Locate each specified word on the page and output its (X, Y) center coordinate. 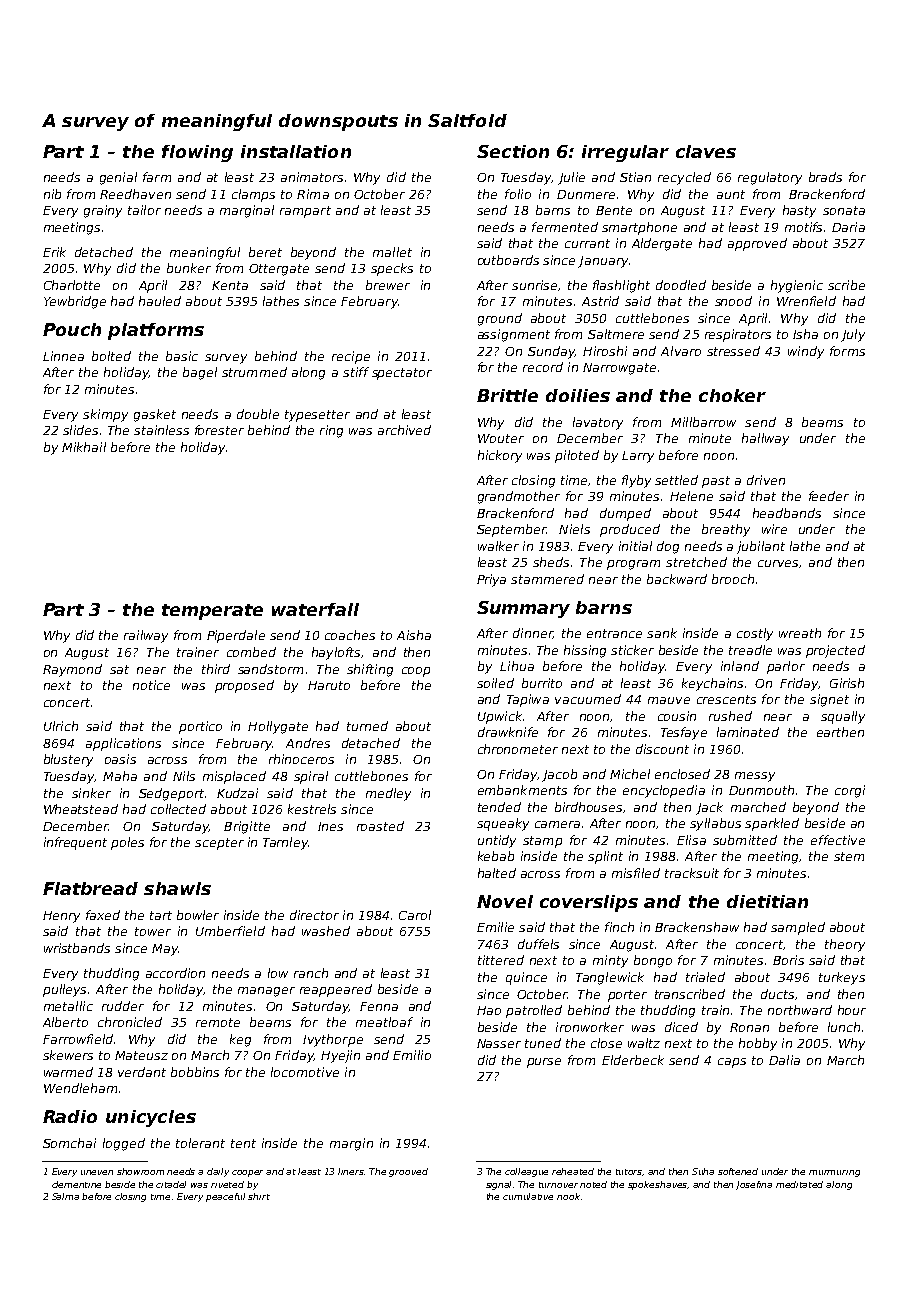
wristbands (77, 948)
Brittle (507, 395)
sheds (551, 562)
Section (513, 151)
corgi (850, 791)
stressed (733, 351)
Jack (709, 808)
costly (755, 634)
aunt (731, 194)
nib (52, 194)
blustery (68, 760)
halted (497, 873)
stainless (161, 430)
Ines (330, 826)
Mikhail (84, 447)
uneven (97, 1172)
